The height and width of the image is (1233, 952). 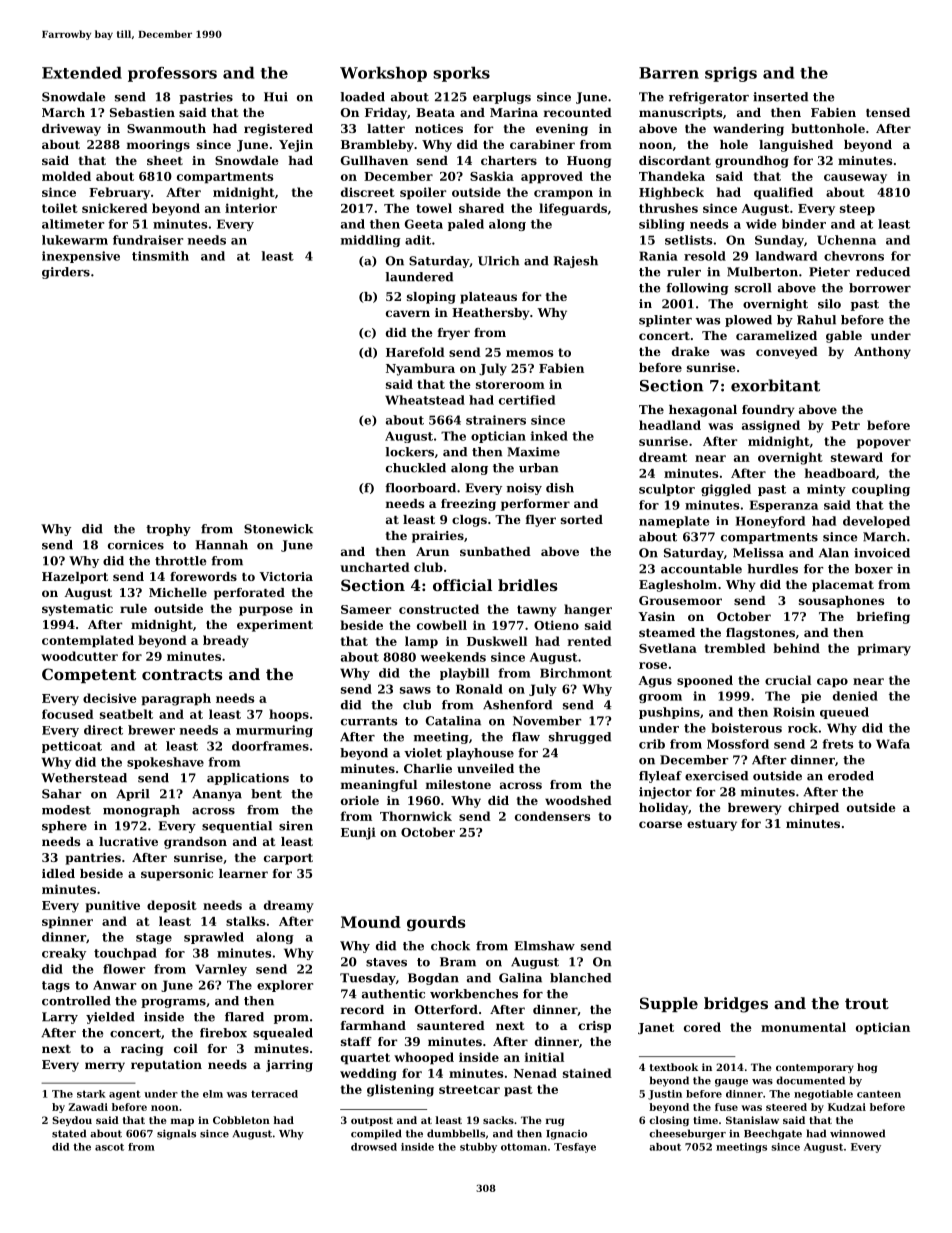 What do you see at coordinates (829, 272) in the image?
I see `Pieter` at bounding box center [829, 272].
